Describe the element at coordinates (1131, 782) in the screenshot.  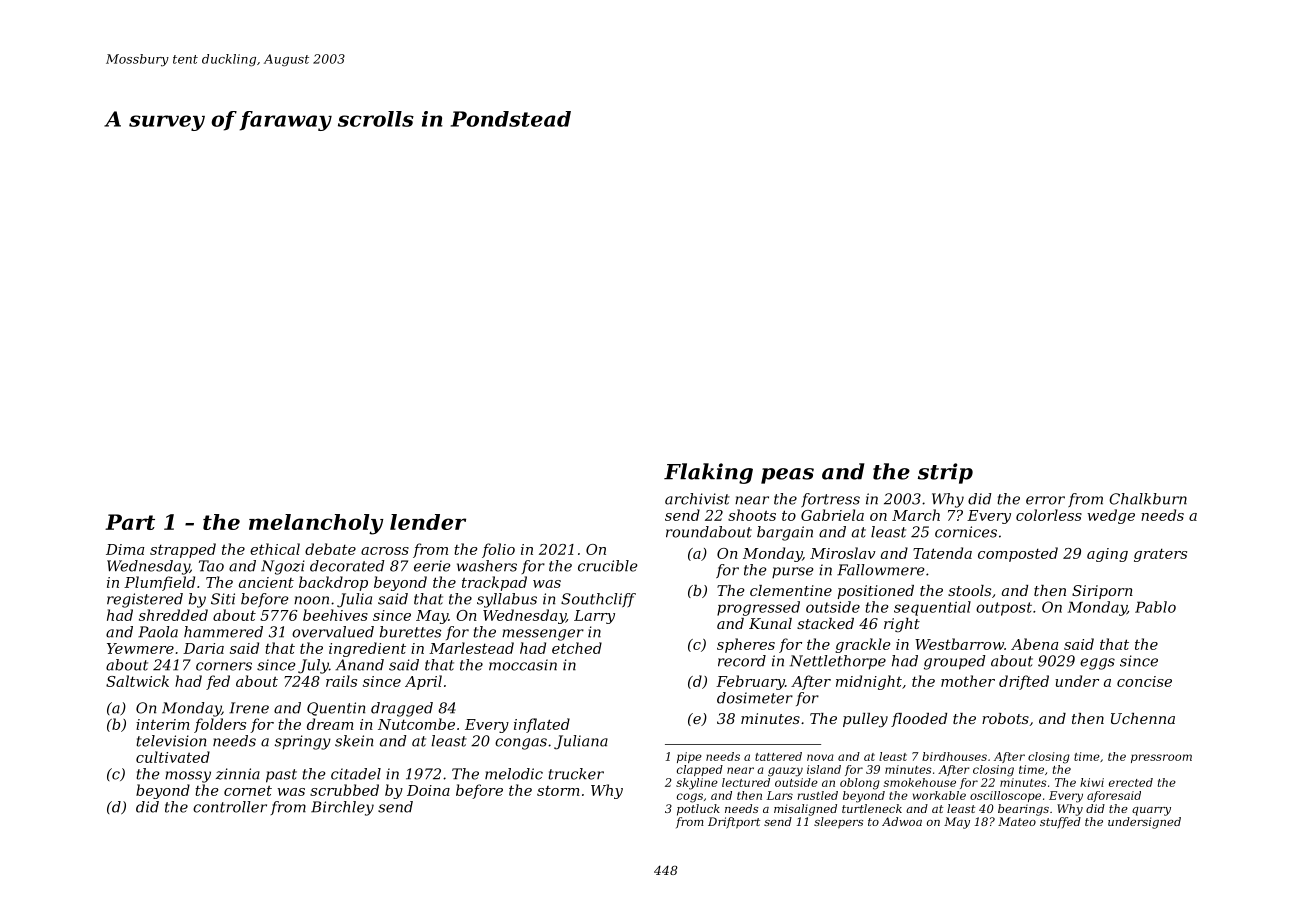
I see `erected` at that location.
